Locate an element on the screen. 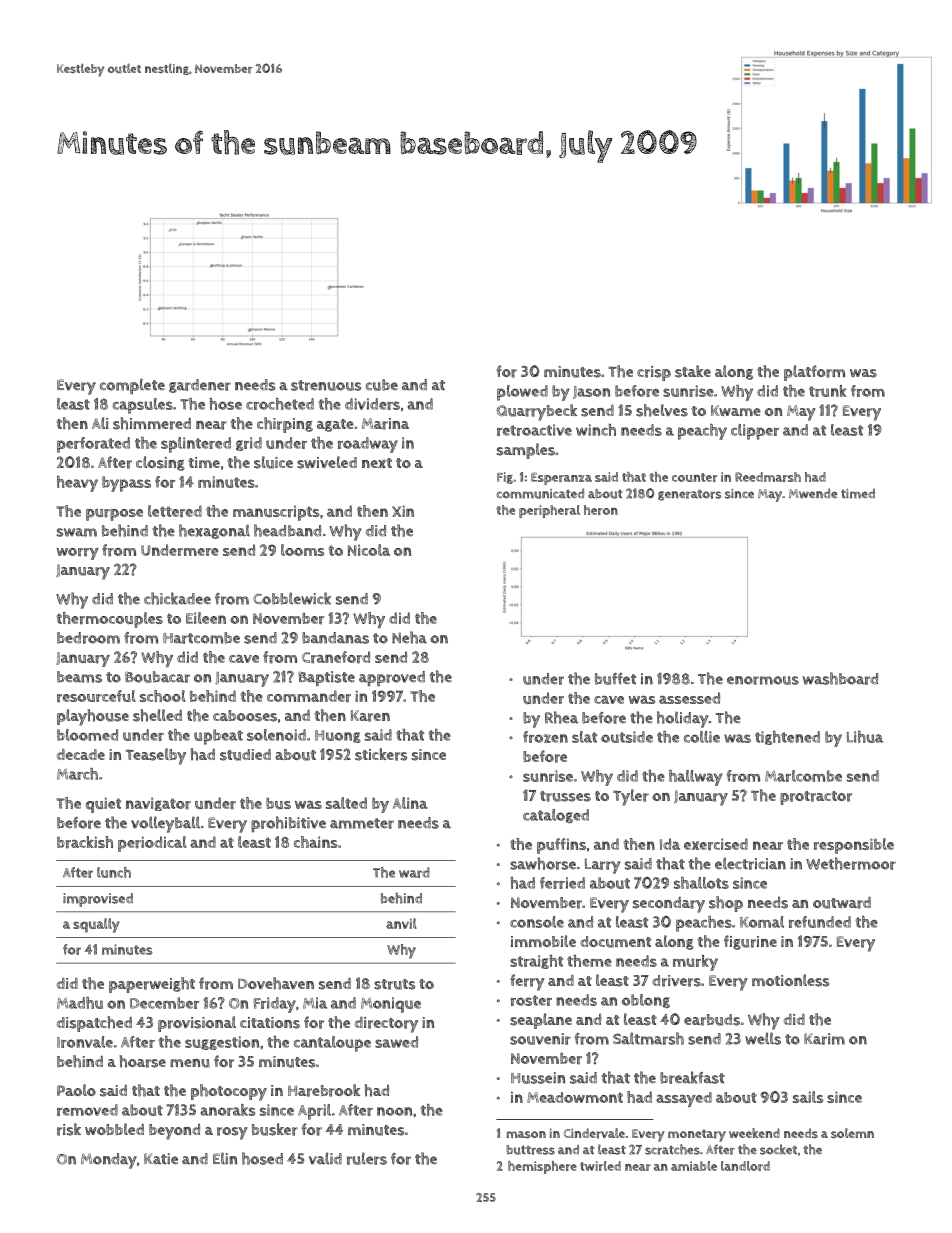 This screenshot has height=1233, width=952. ammeter is located at coordinates (362, 823).
